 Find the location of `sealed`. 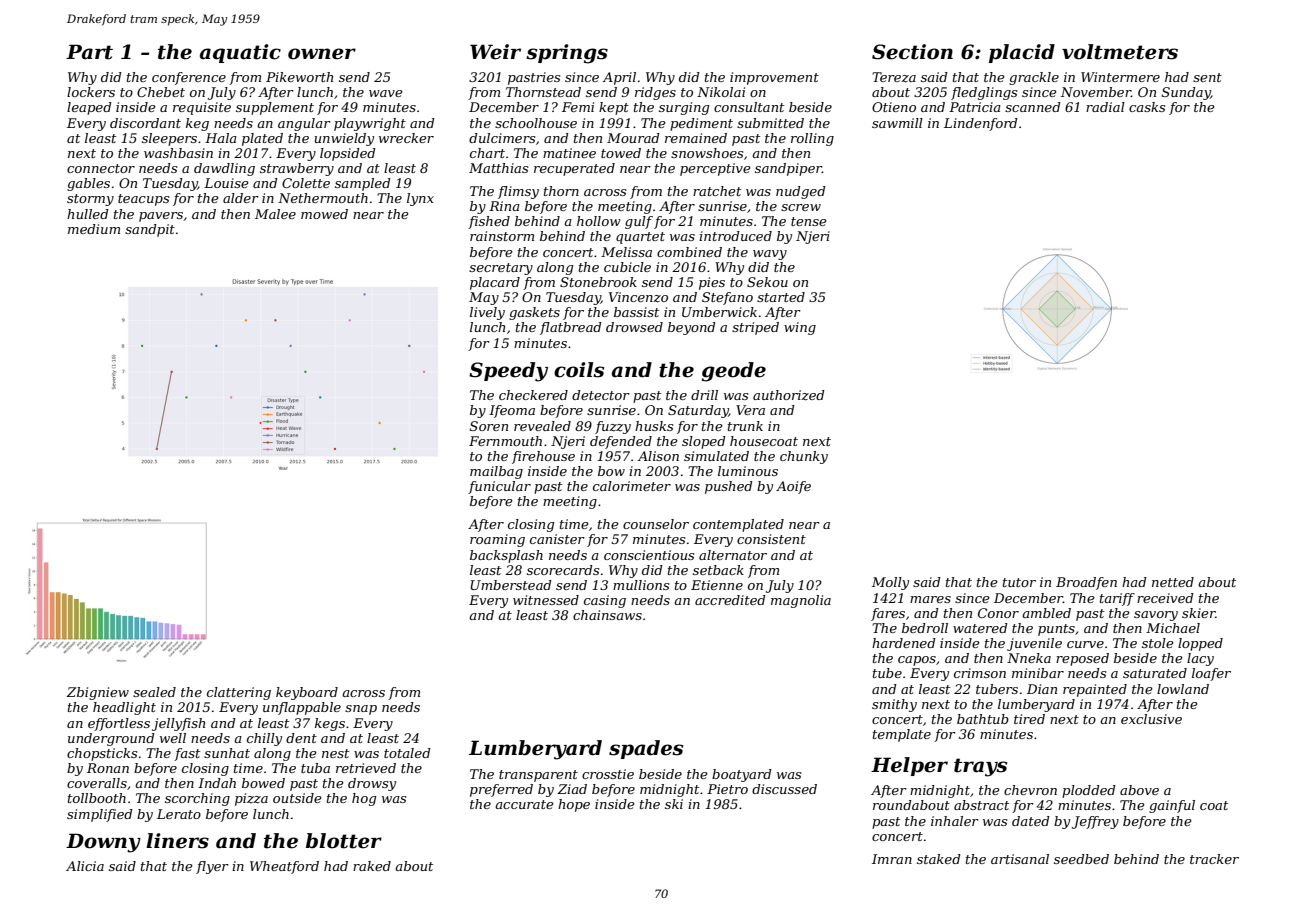

sealed is located at coordinates (154, 692).
